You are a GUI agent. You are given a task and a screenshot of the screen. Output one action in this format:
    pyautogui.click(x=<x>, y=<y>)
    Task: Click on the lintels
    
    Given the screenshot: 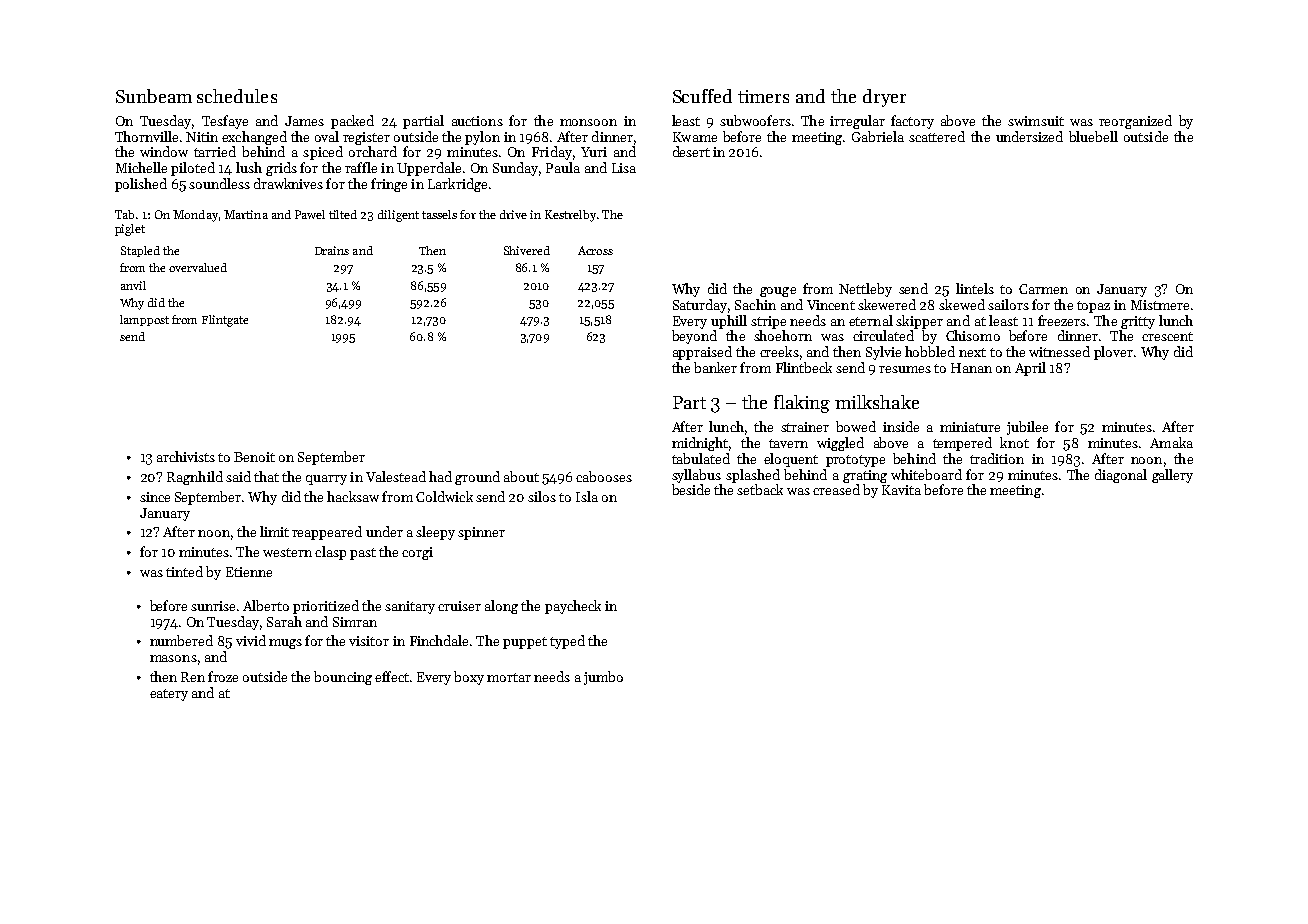 What is the action you would take?
    pyautogui.click(x=975, y=288)
